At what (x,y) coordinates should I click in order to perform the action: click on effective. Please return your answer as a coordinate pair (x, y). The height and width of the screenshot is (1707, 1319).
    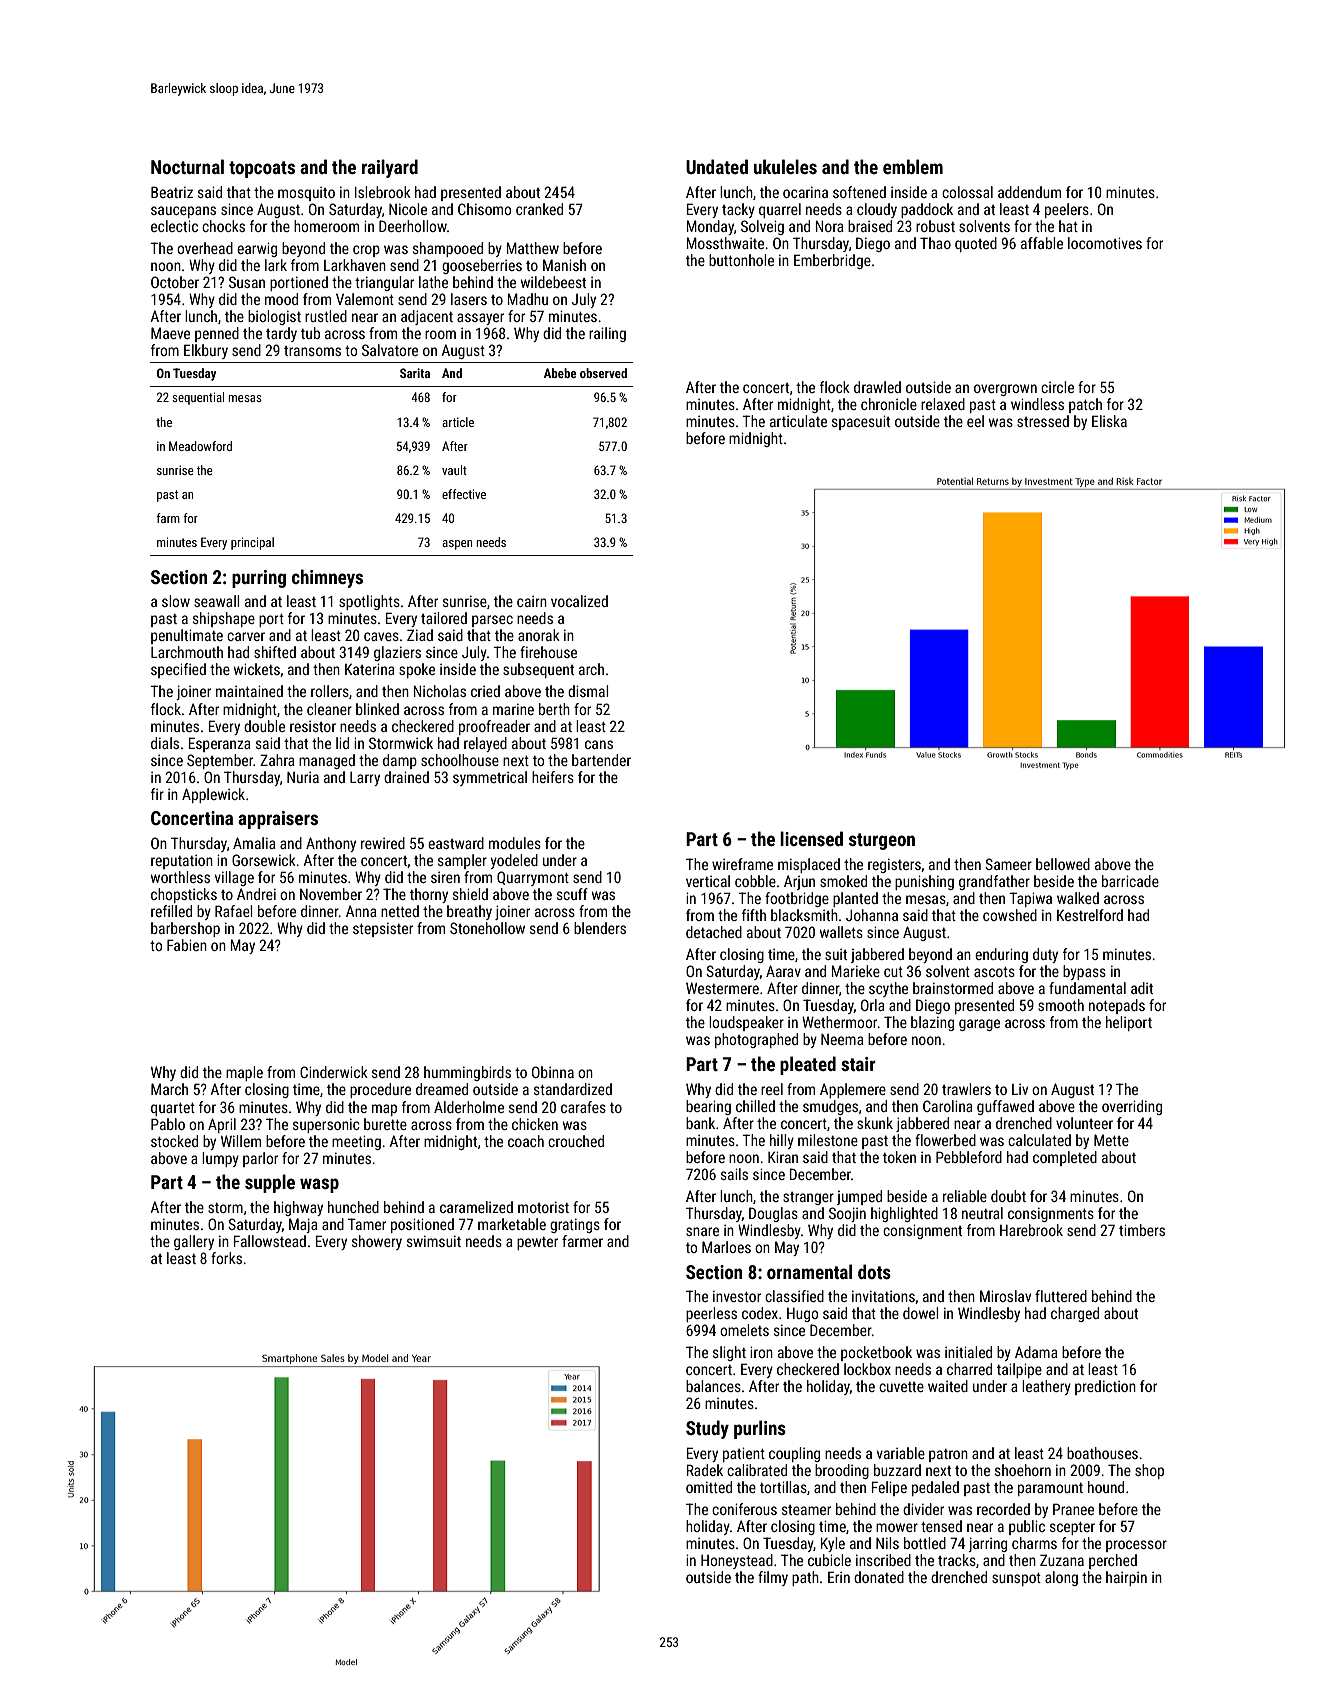
    Looking at the image, I should click on (464, 494).
